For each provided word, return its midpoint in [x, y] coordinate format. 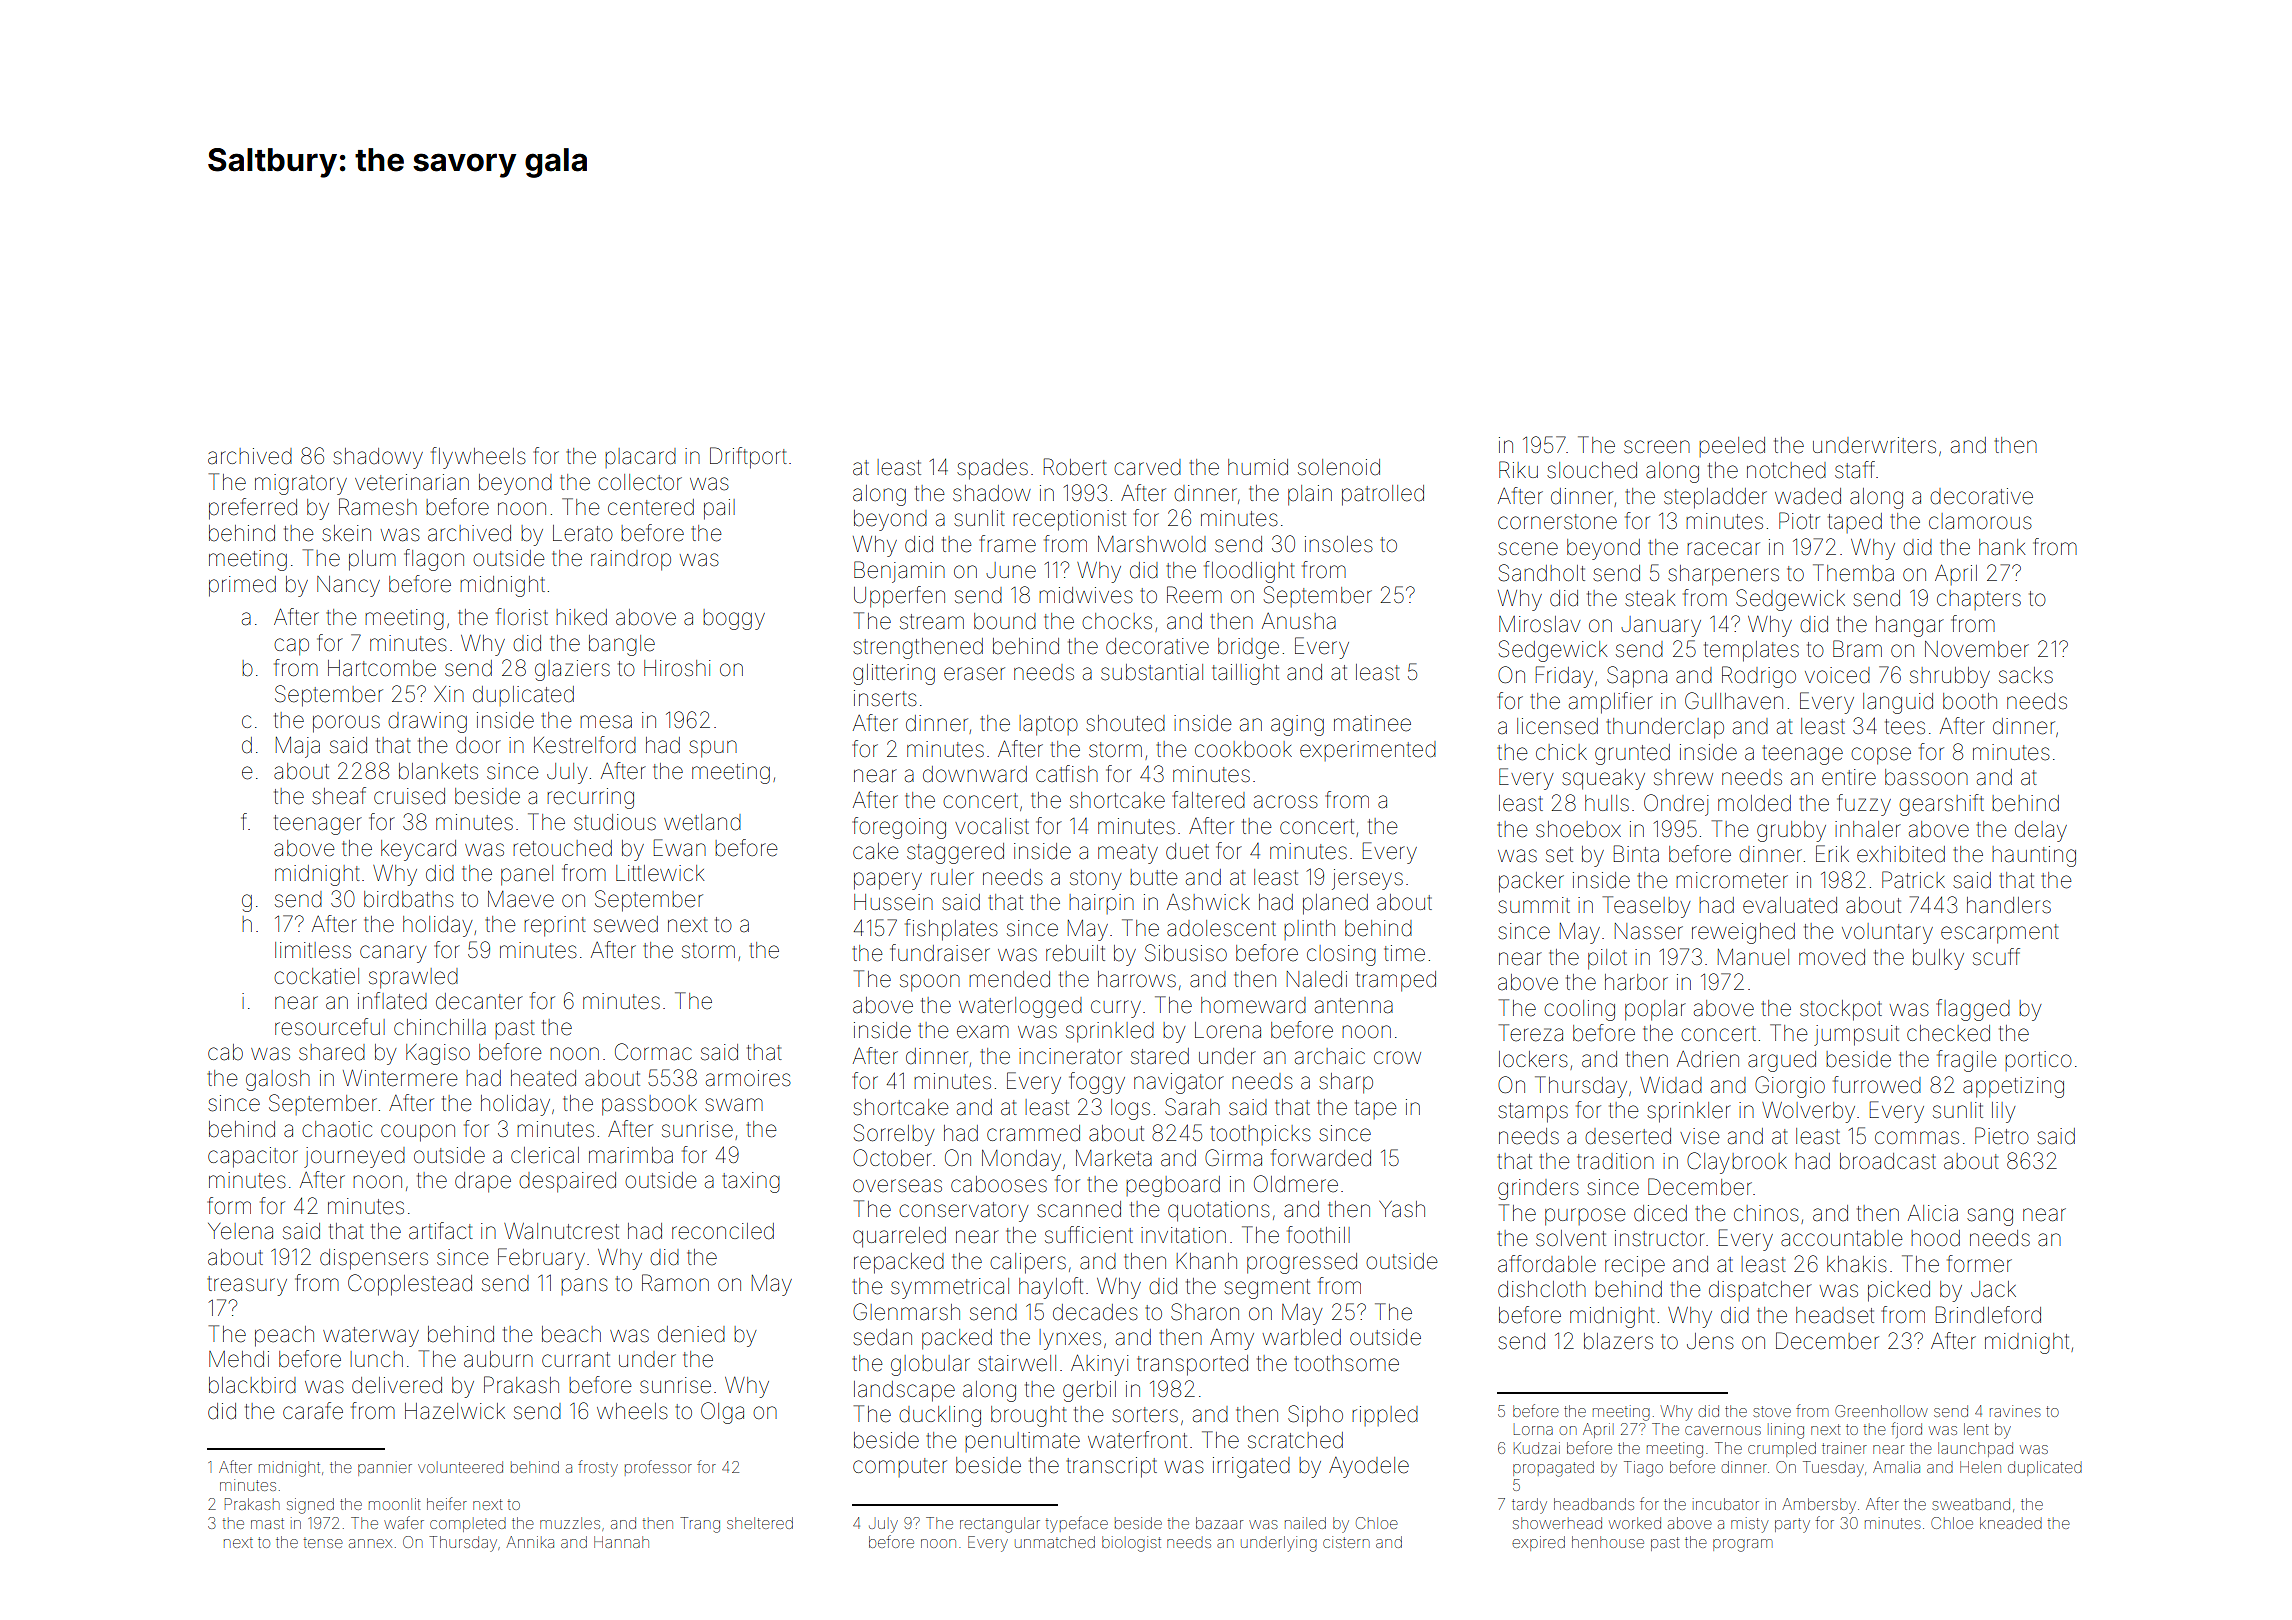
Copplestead [410, 1285]
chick [1561, 752]
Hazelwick [455, 1411]
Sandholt [1542, 573]
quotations [1219, 1211]
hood [1936, 1238]
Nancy [348, 586]
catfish [1067, 774]
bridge [1248, 648]
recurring [591, 798]
